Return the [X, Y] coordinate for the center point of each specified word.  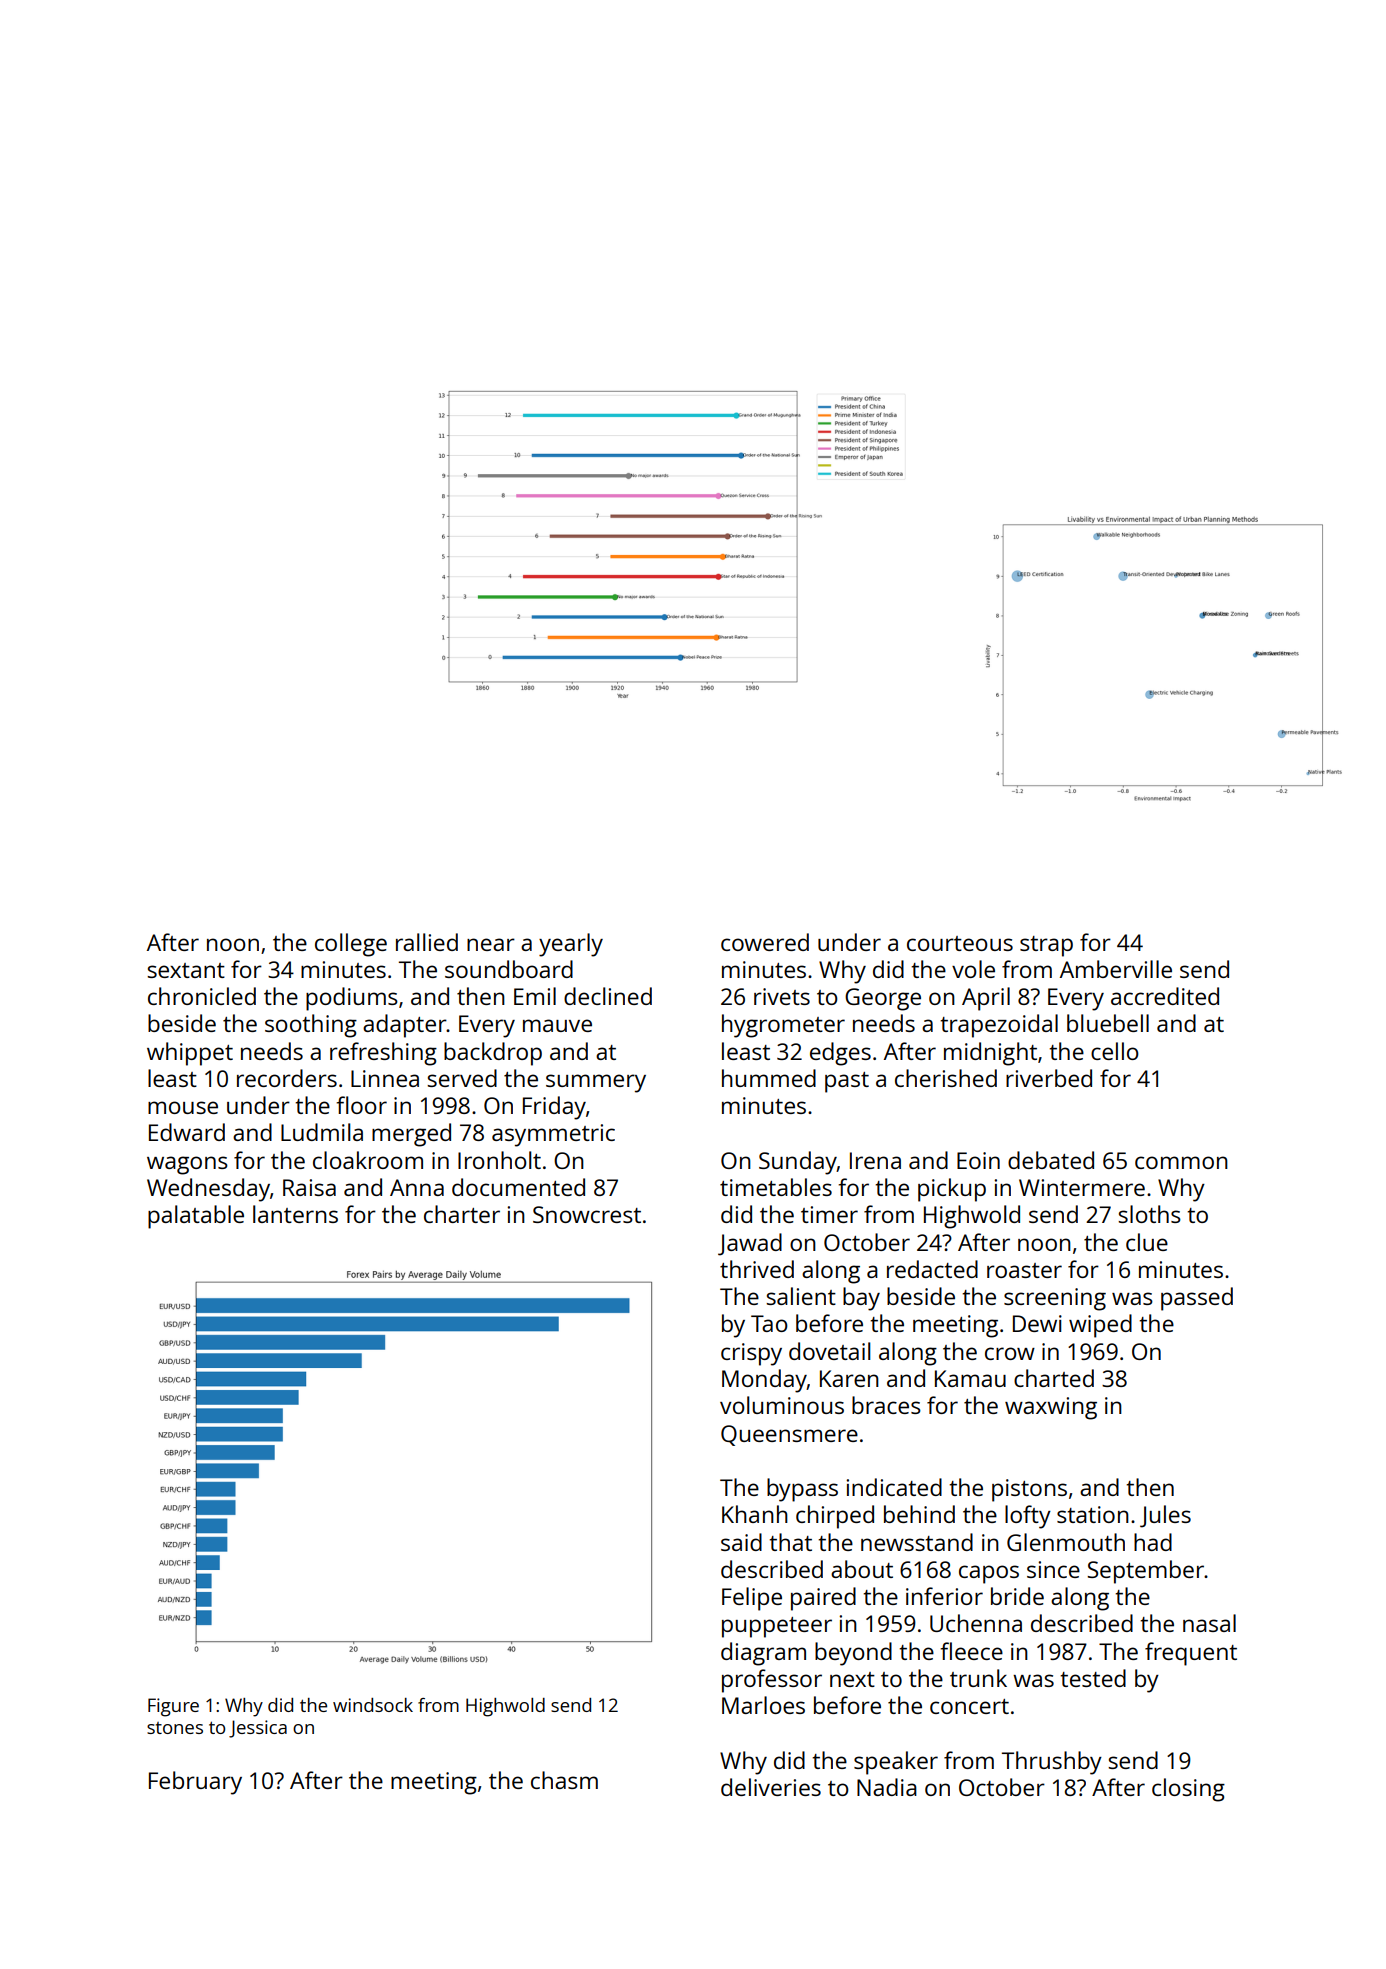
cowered [765, 942]
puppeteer [777, 1627]
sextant [186, 970]
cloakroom [368, 1160]
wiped [1100, 1326]
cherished [946, 1078]
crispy [751, 1354]
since [1053, 1569]
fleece [971, 1651]
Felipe [752, 1599]
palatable [196, 1217]
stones [175, 1728]
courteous [960, 943]
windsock [373, 1705]
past [847, 1082]
